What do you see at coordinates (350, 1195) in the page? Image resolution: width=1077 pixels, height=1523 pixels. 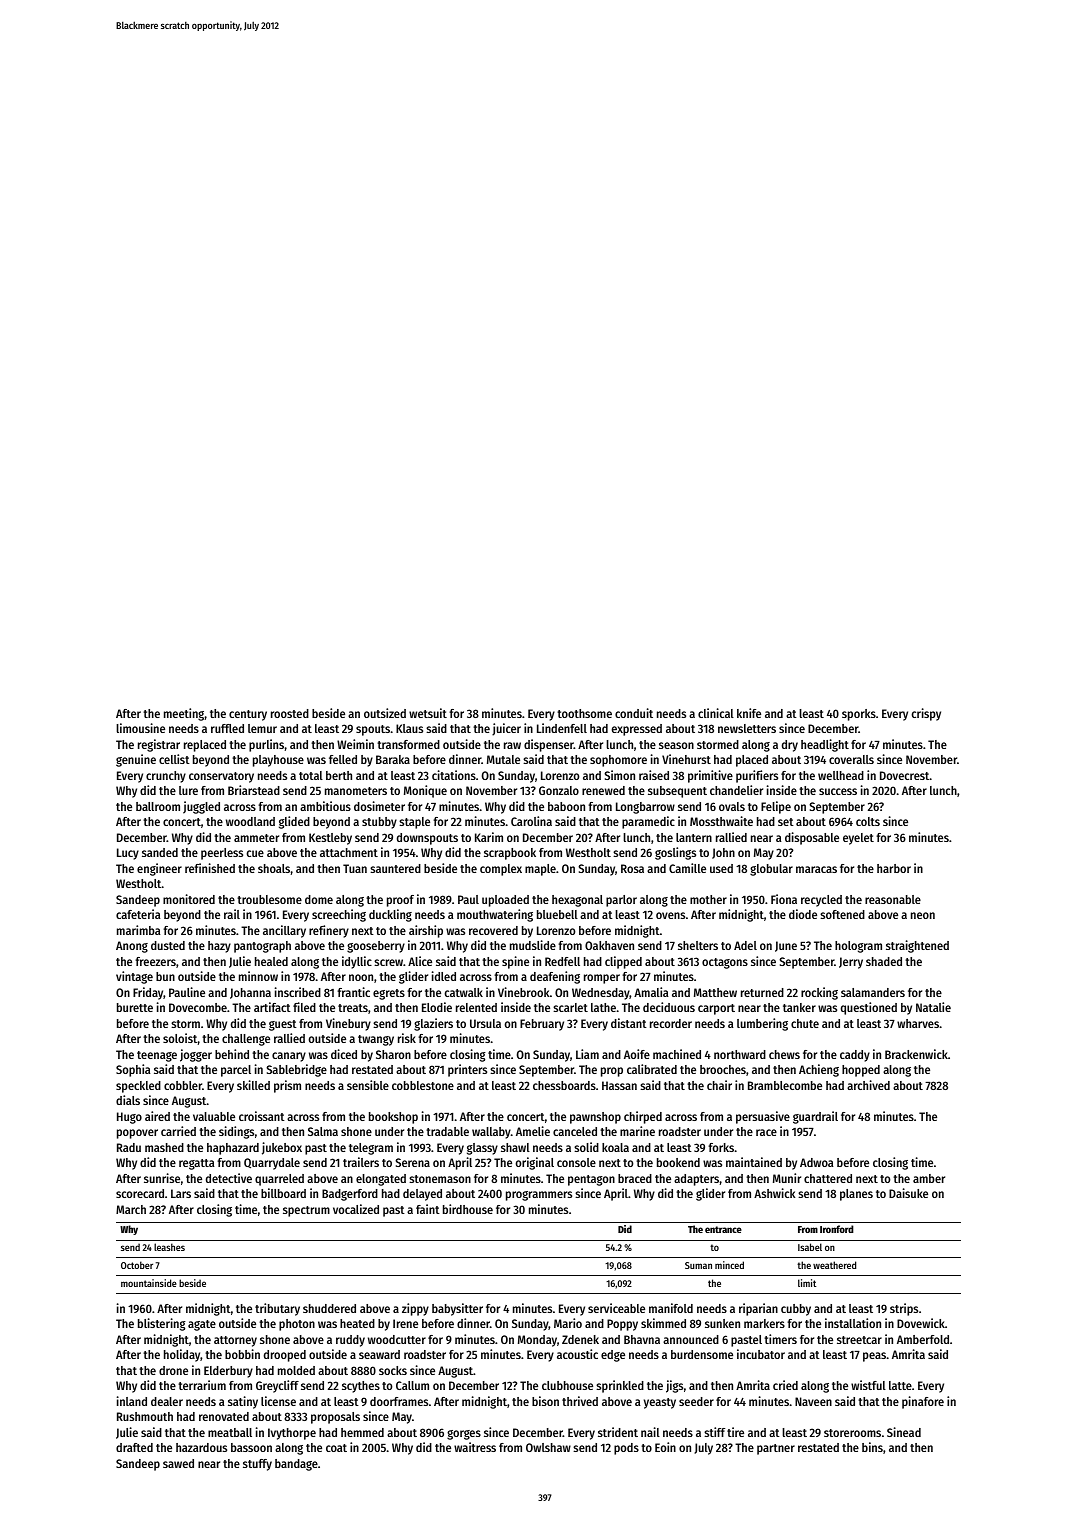 I see `Badgerford` at bounding box center [350, 1195].
